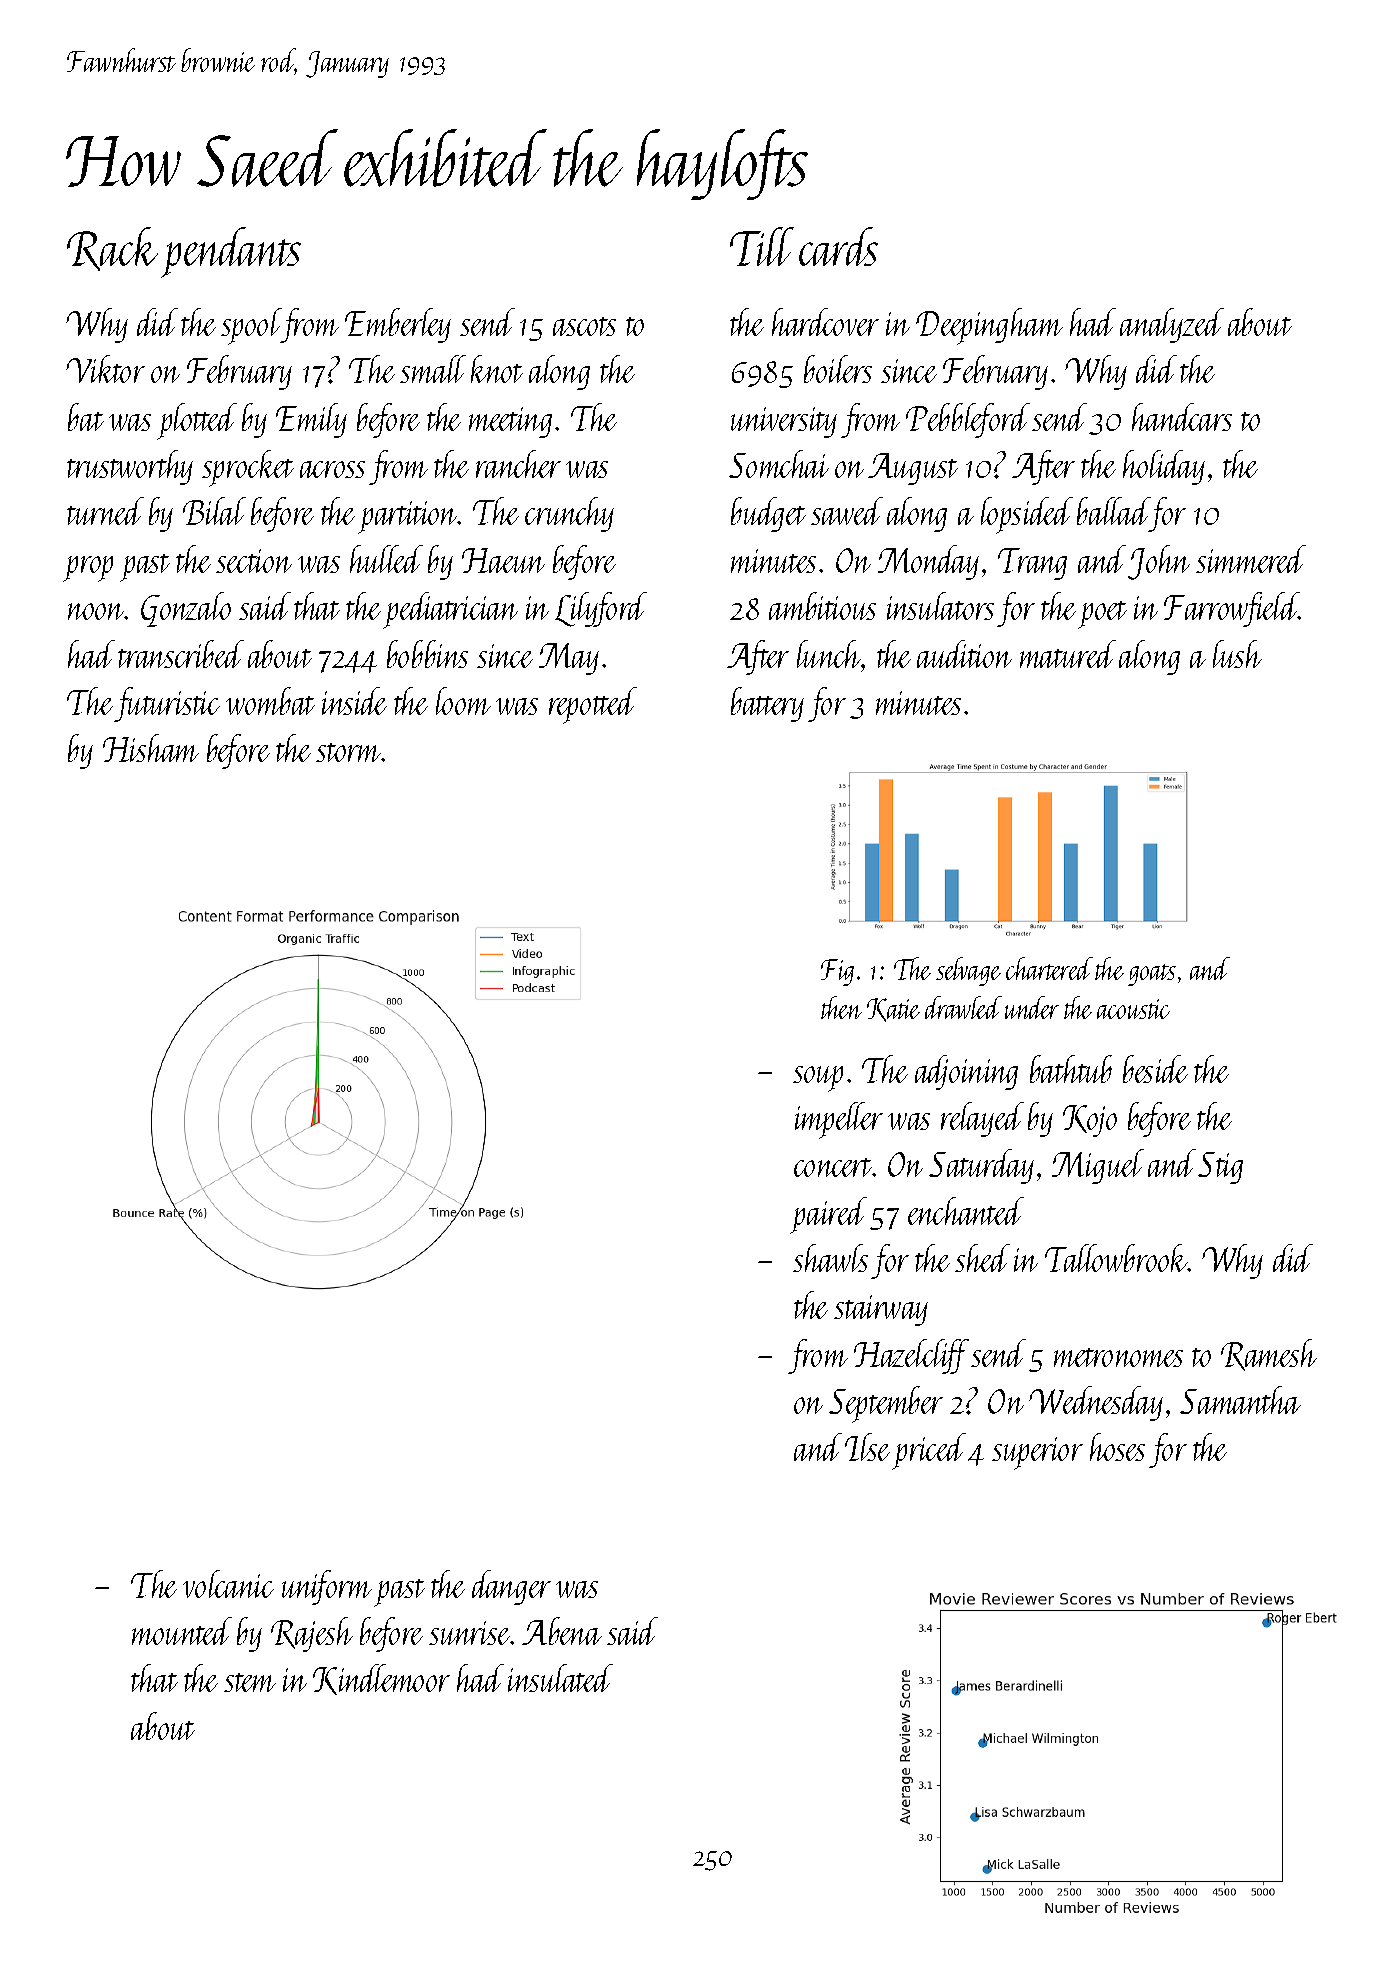 Image resolution: width=1386 pixels, height=1969 pixels. Describe the element at coordinates (818, 1079) in the screenshot. I see `soup` at that location.
